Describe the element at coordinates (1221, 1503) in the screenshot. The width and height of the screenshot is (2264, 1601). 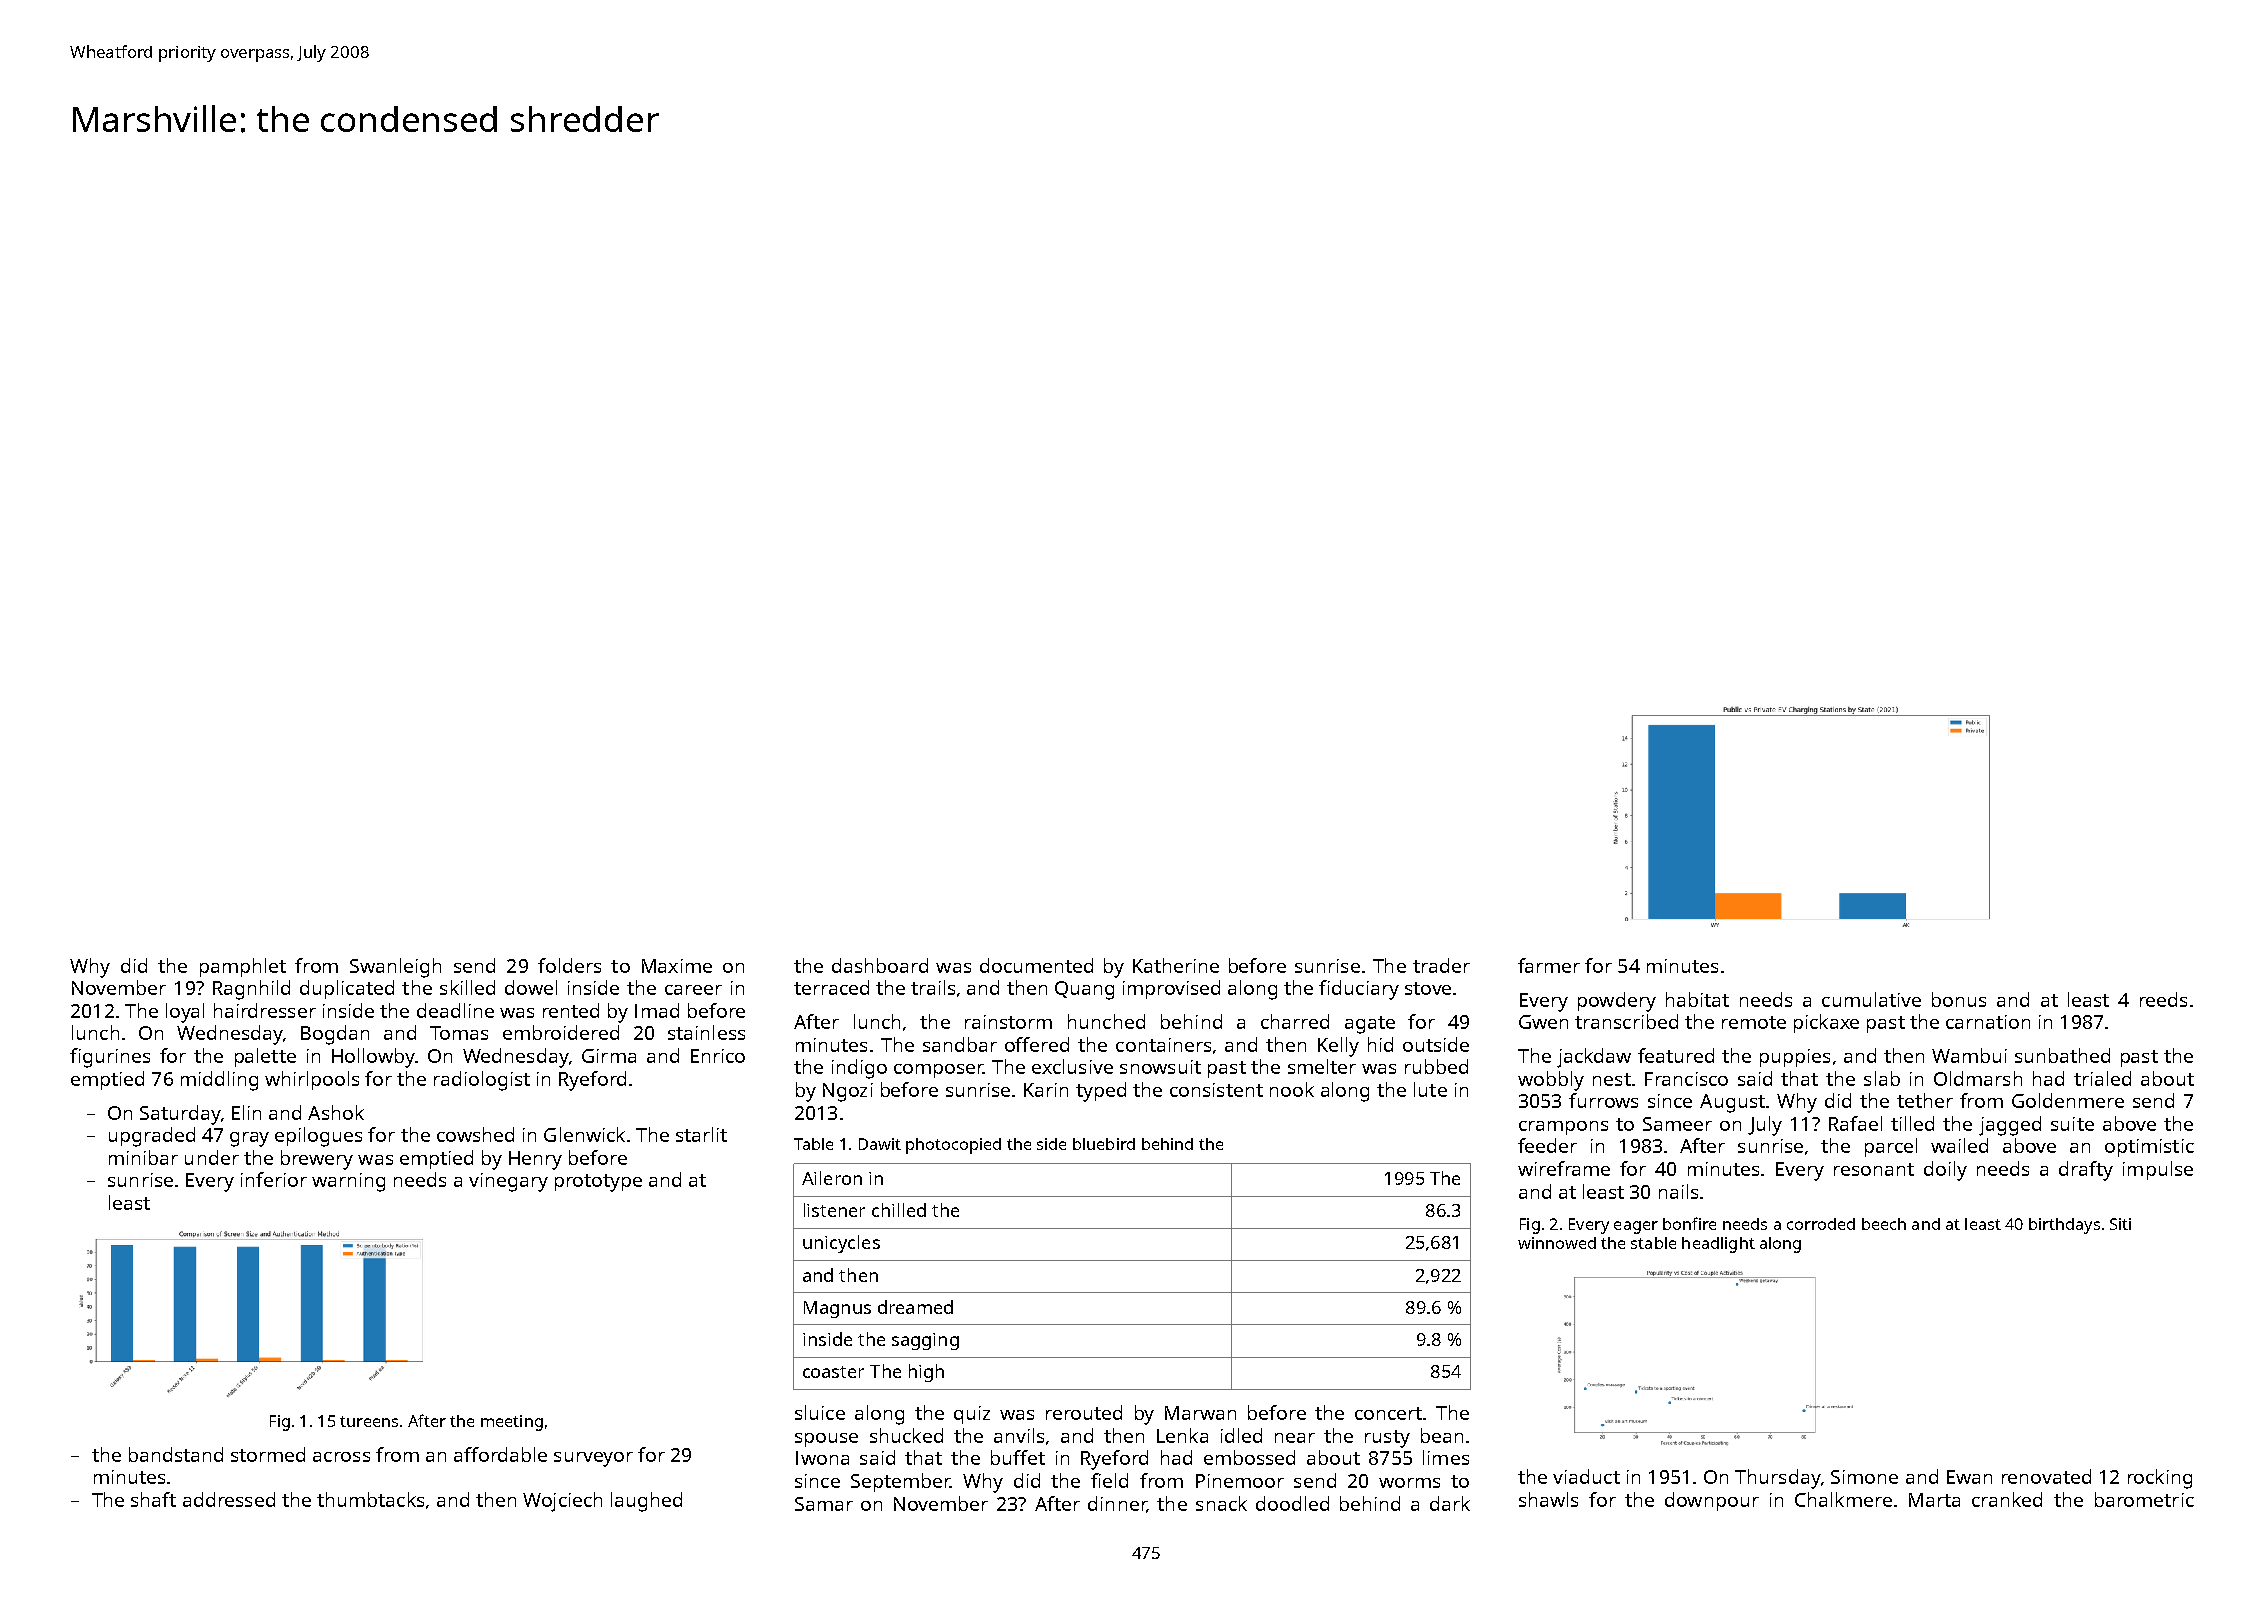
I see `snack` at that location.
